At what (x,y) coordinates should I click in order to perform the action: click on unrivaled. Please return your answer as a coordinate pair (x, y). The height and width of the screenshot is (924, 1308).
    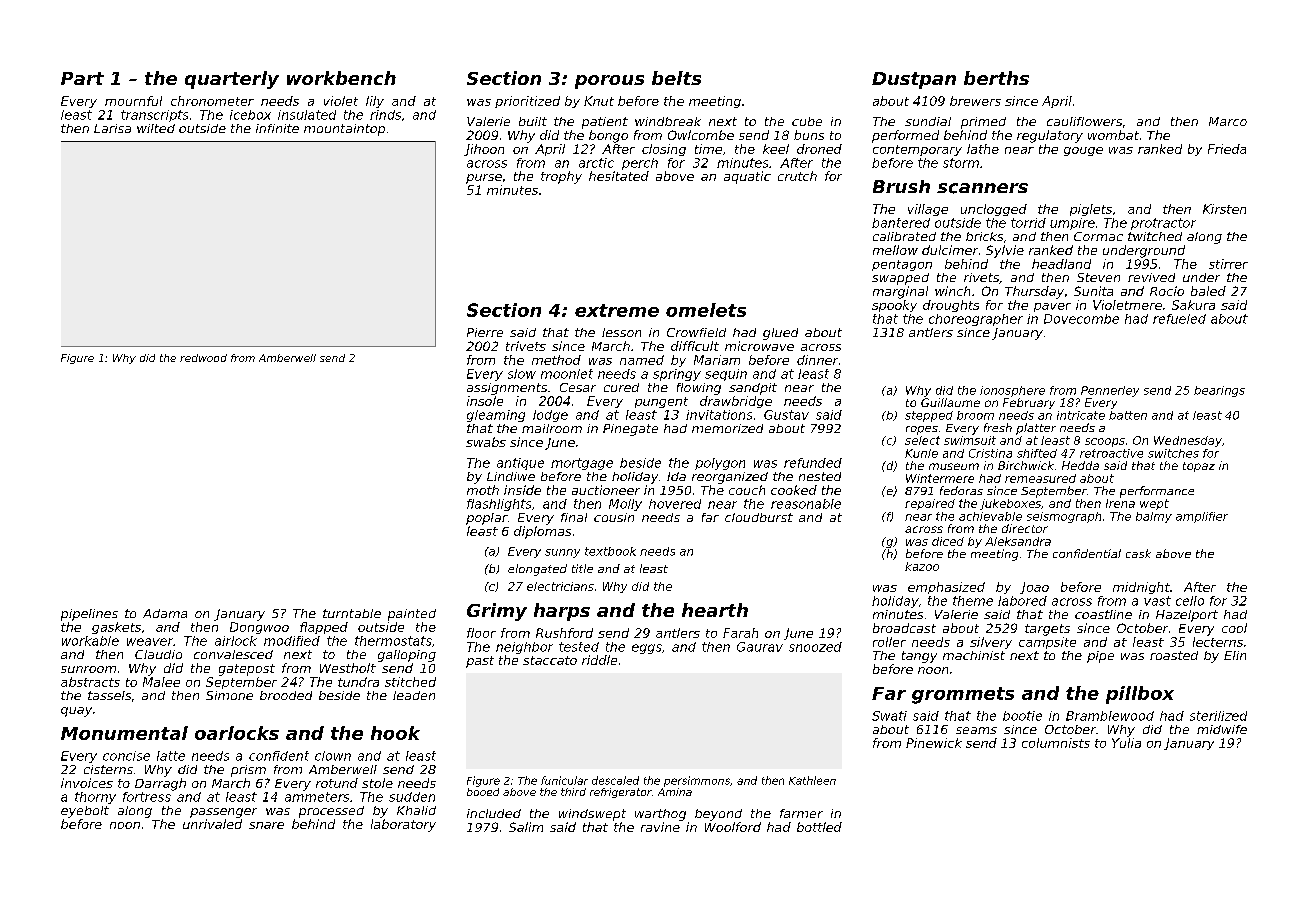
    Looking at the image, I should click on (212, 824).
